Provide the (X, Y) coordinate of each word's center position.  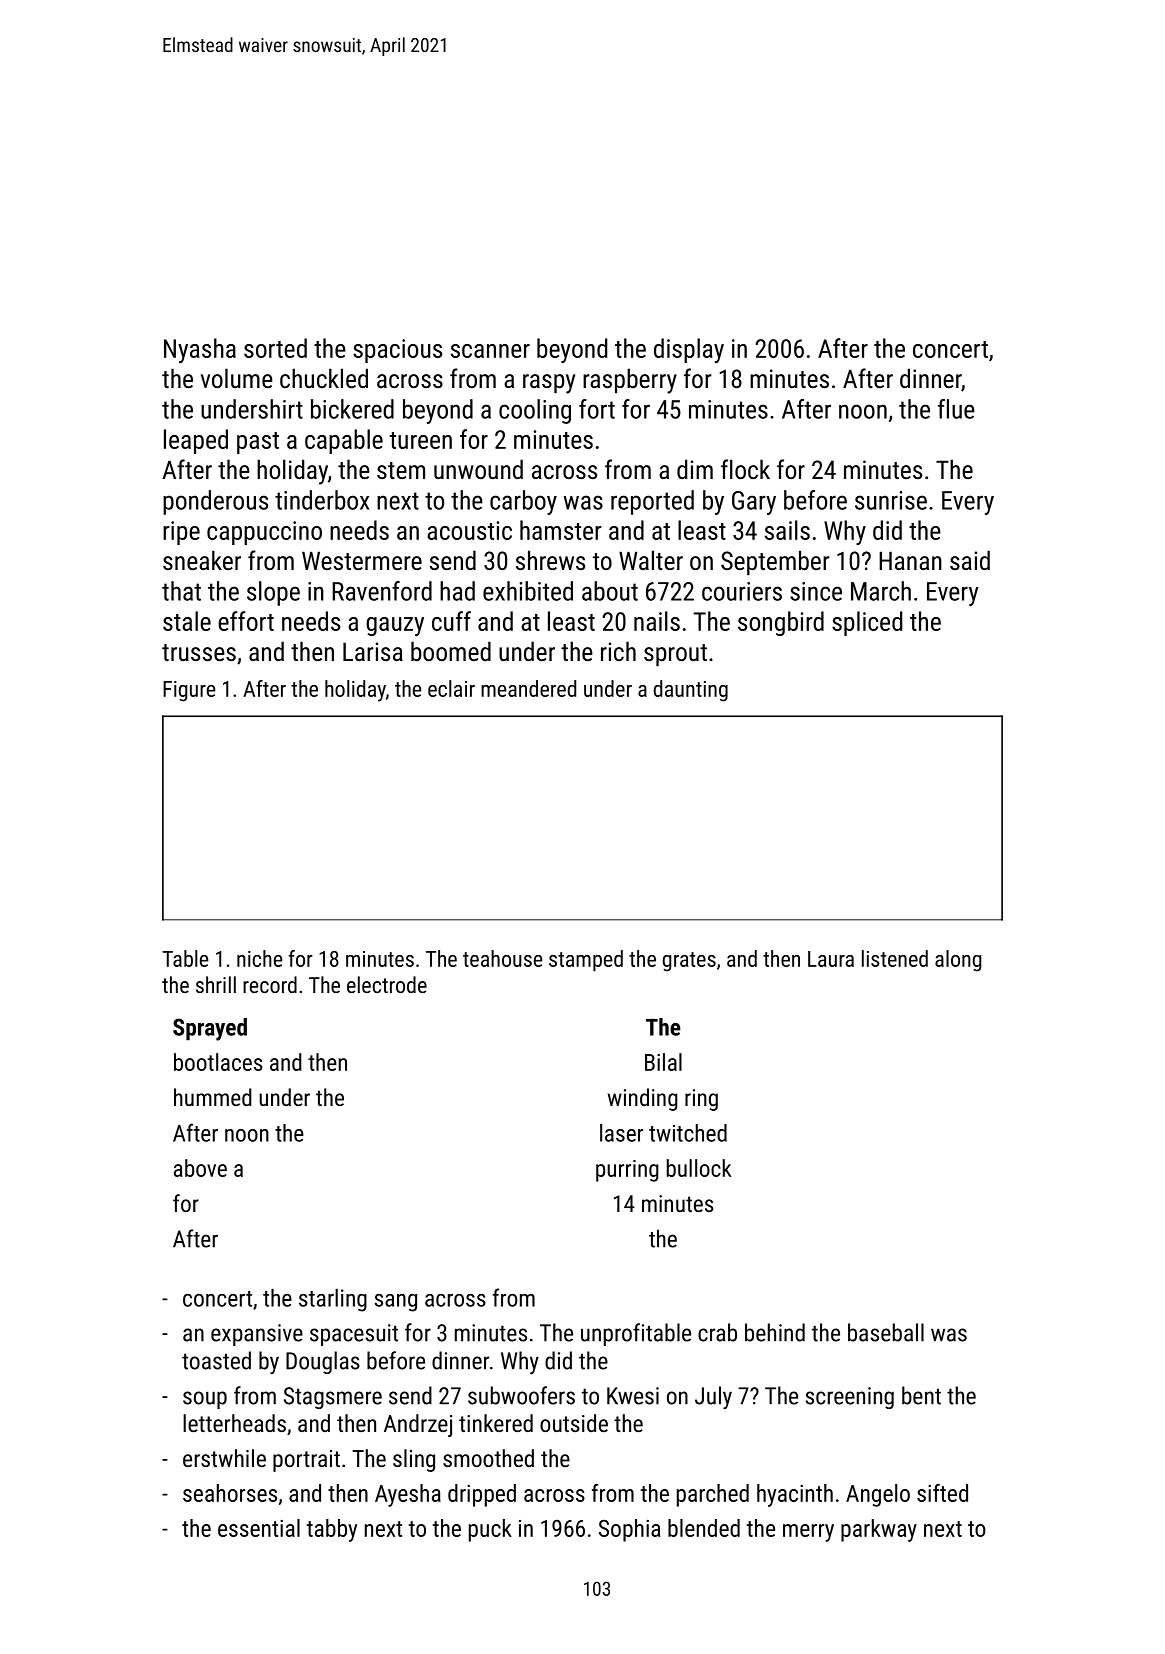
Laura (831, 959)
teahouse (502, 958)
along (958, 961)
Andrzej (418, 1425)
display (689, 350)
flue (956, 409)
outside (574, 1423)
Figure (189, 691)
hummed (213, 1097)
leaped (196, 441)
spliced (867, 623)
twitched (688, 1133)
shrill (216, 984)
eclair (451, 688)
